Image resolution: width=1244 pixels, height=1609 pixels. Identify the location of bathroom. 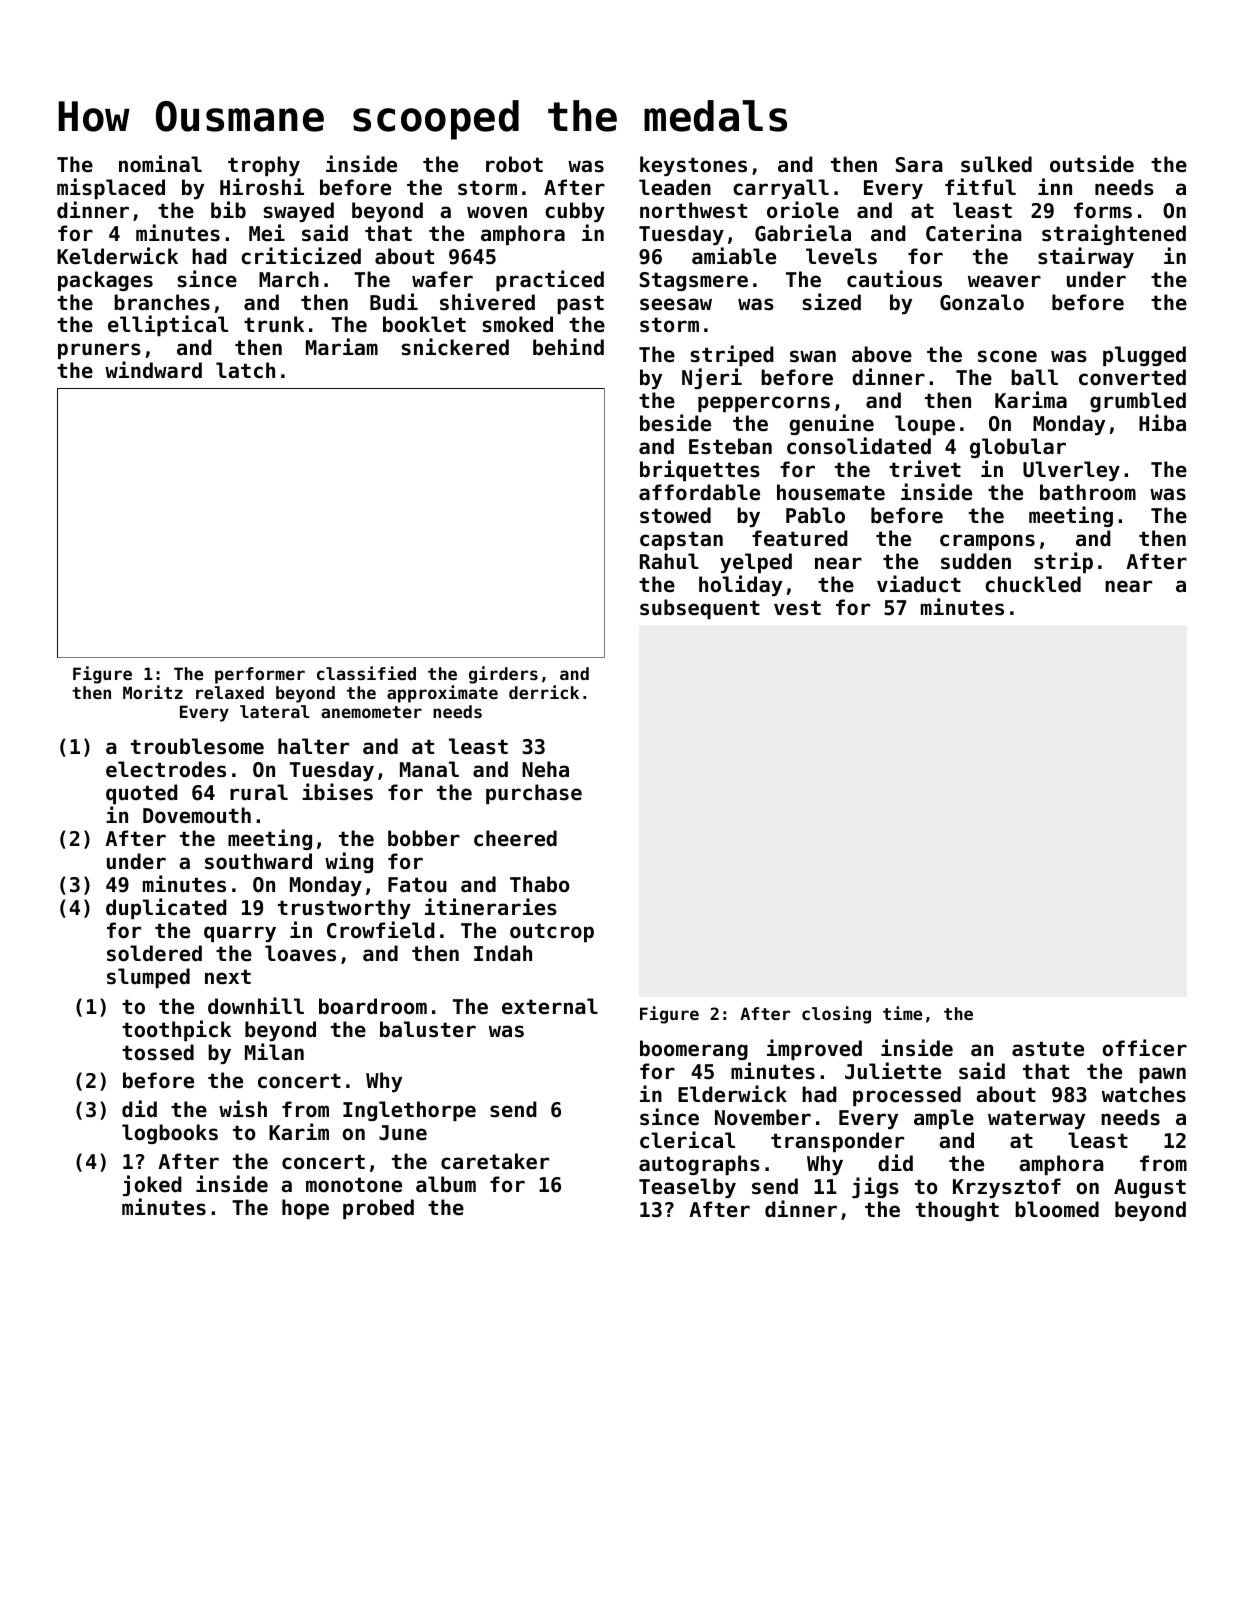
(1088, 492).
